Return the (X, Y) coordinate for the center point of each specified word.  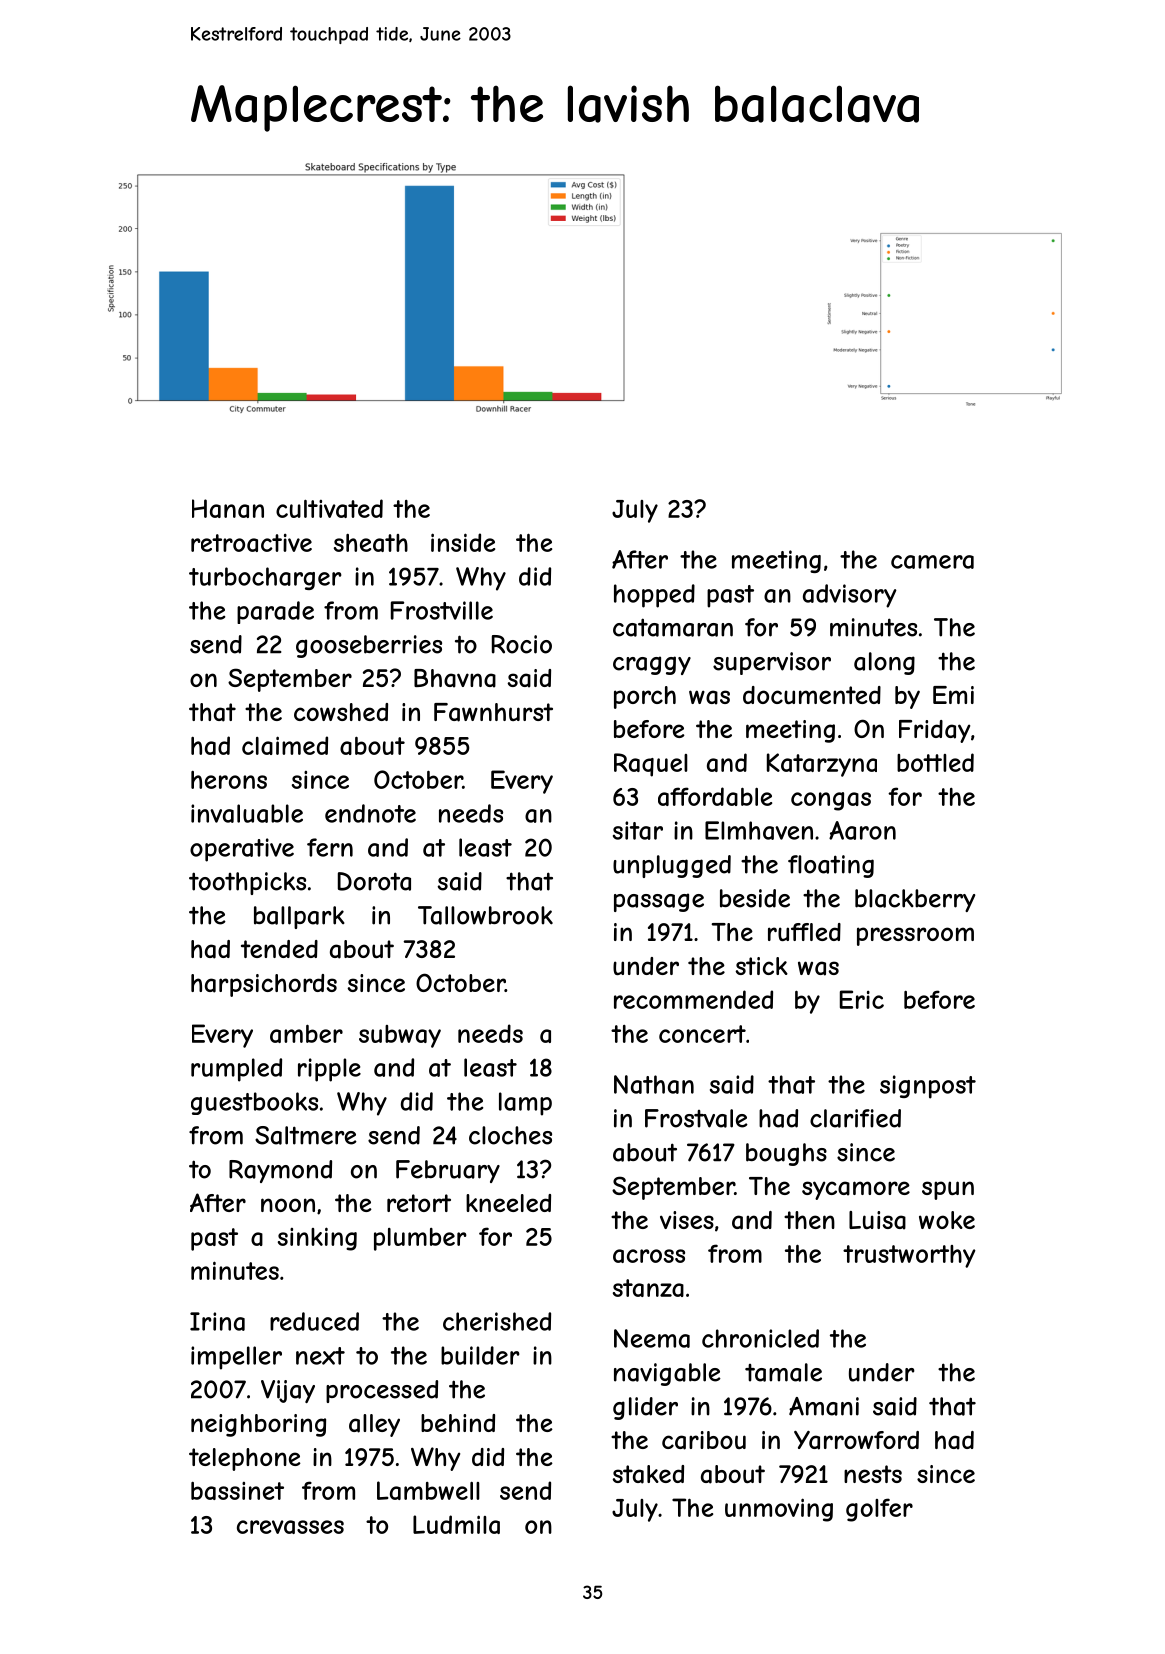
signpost (928, 1087)
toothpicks (247, 883)
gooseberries (369, 646)
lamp (525, 1104)
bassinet (237, 1491)
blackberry (915, 900)
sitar (638, 830)
